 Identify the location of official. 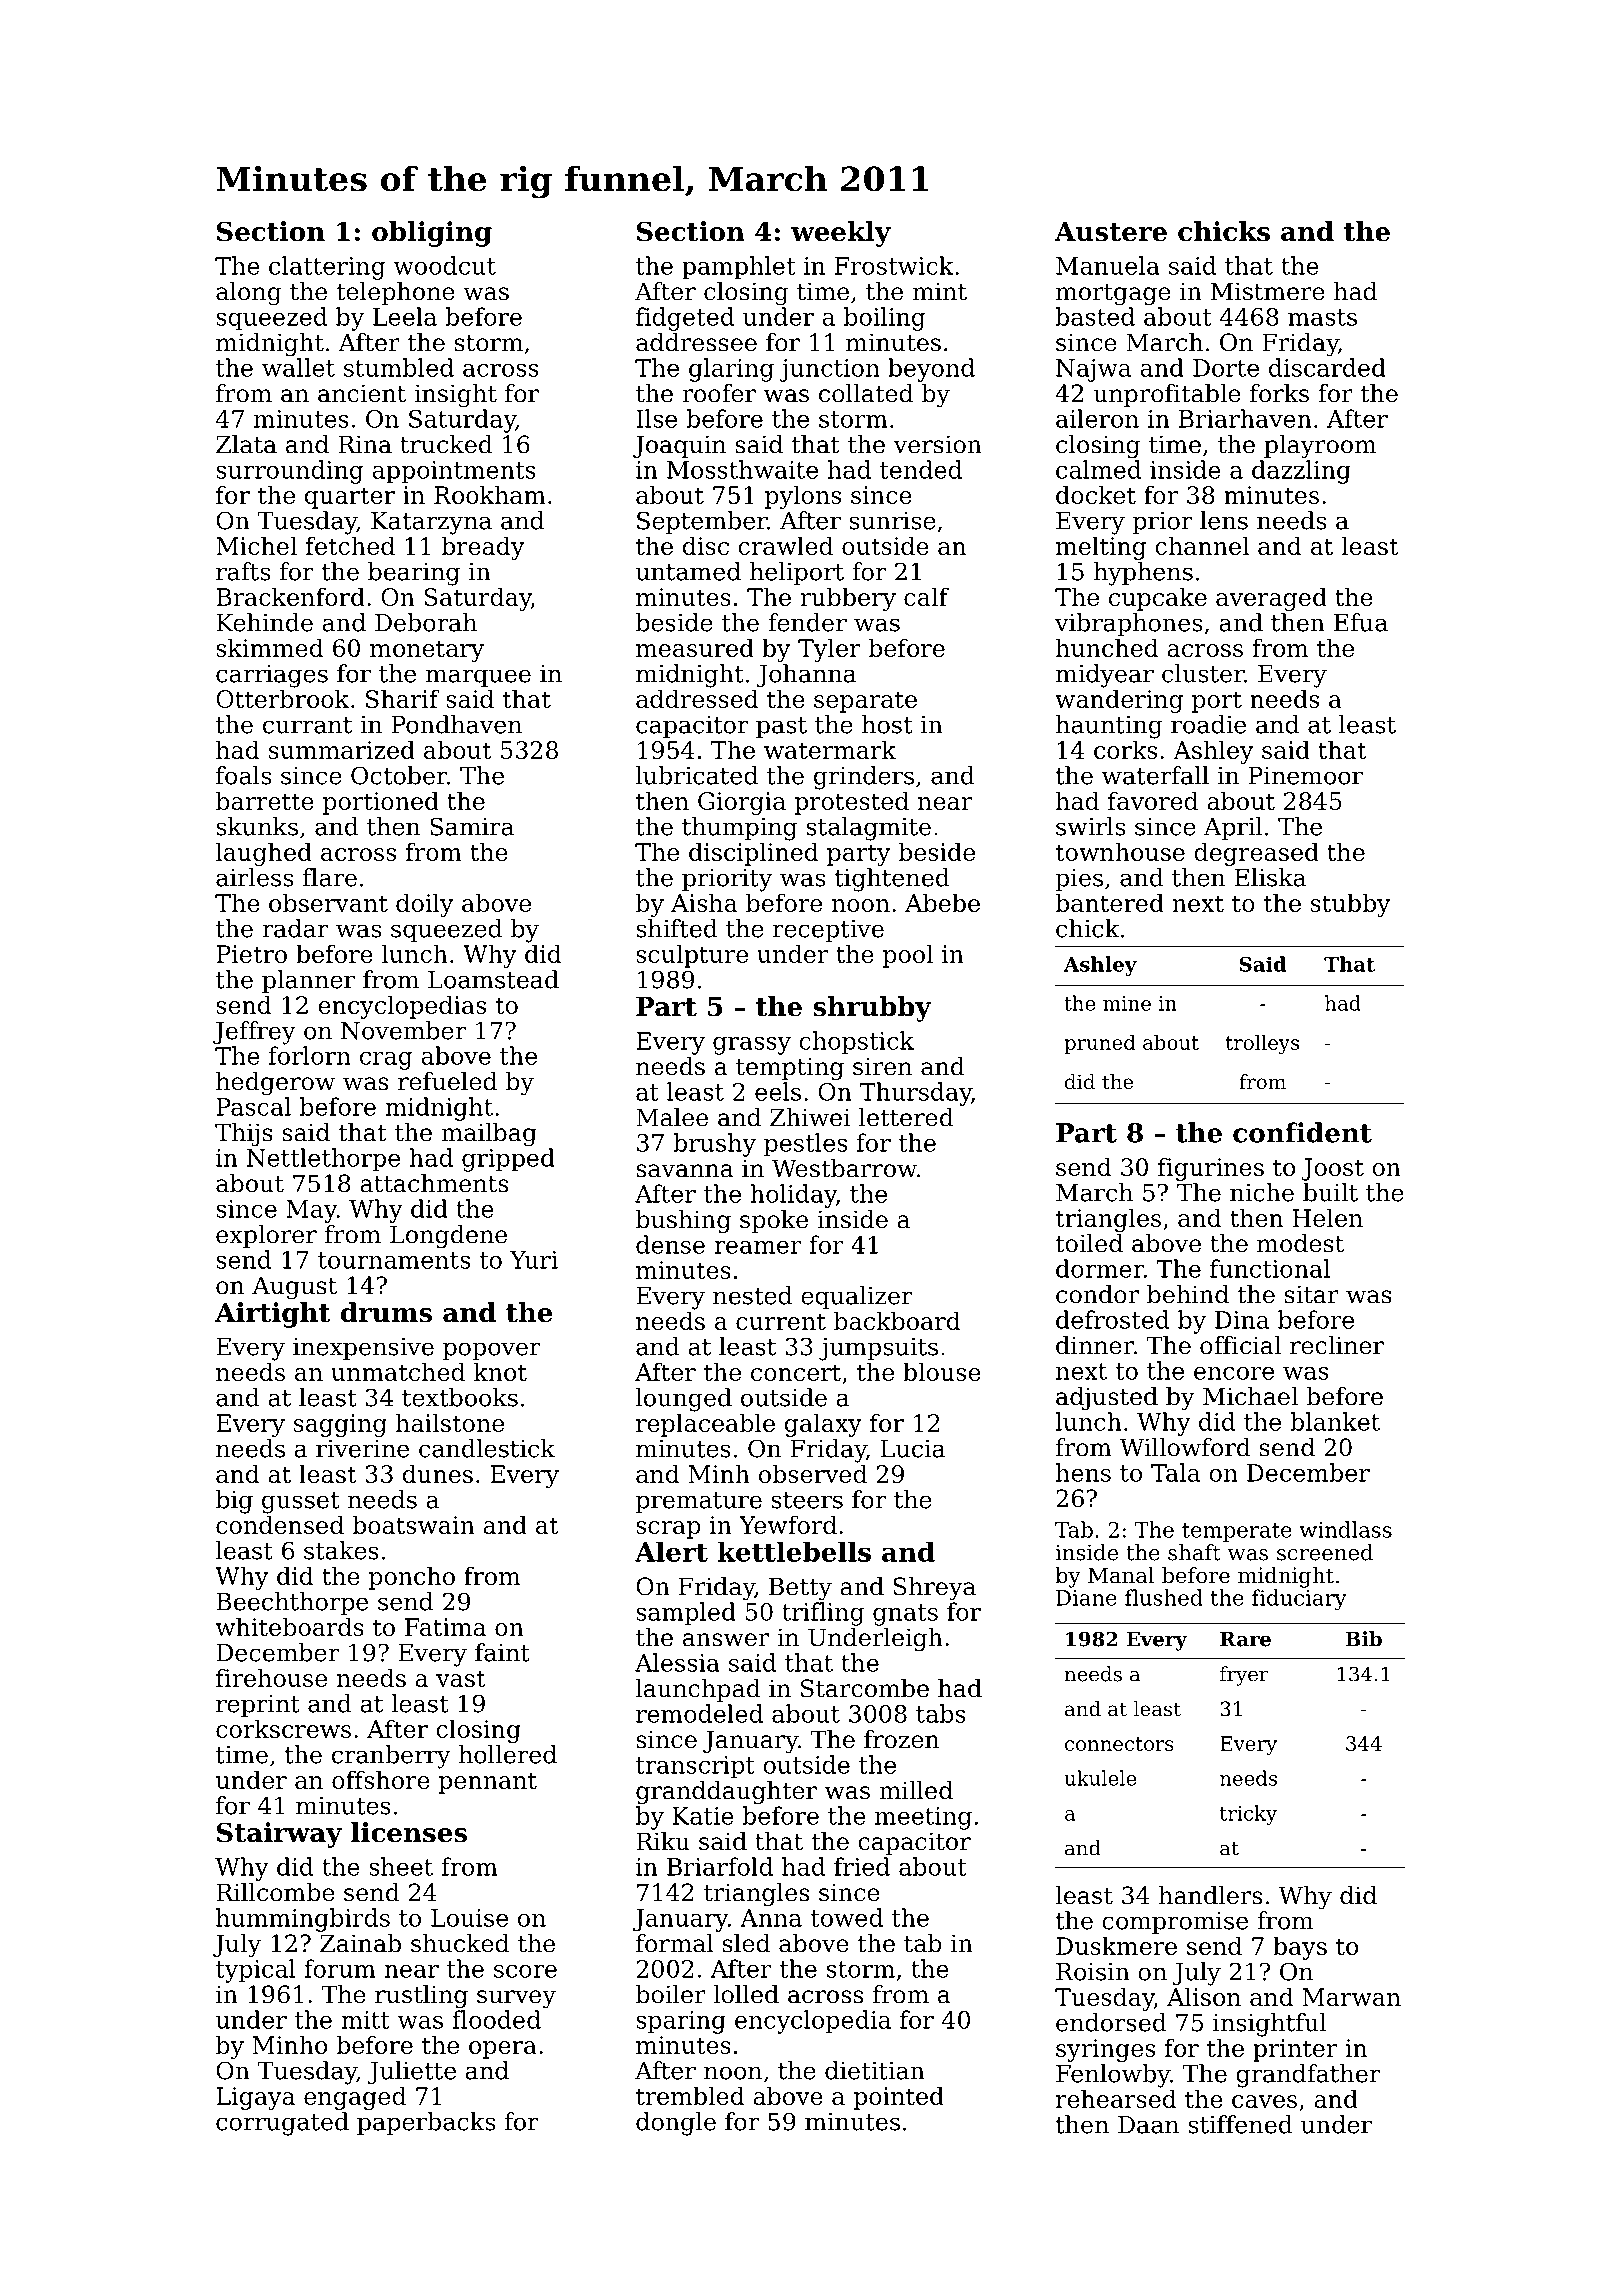
(1240, 1345).
